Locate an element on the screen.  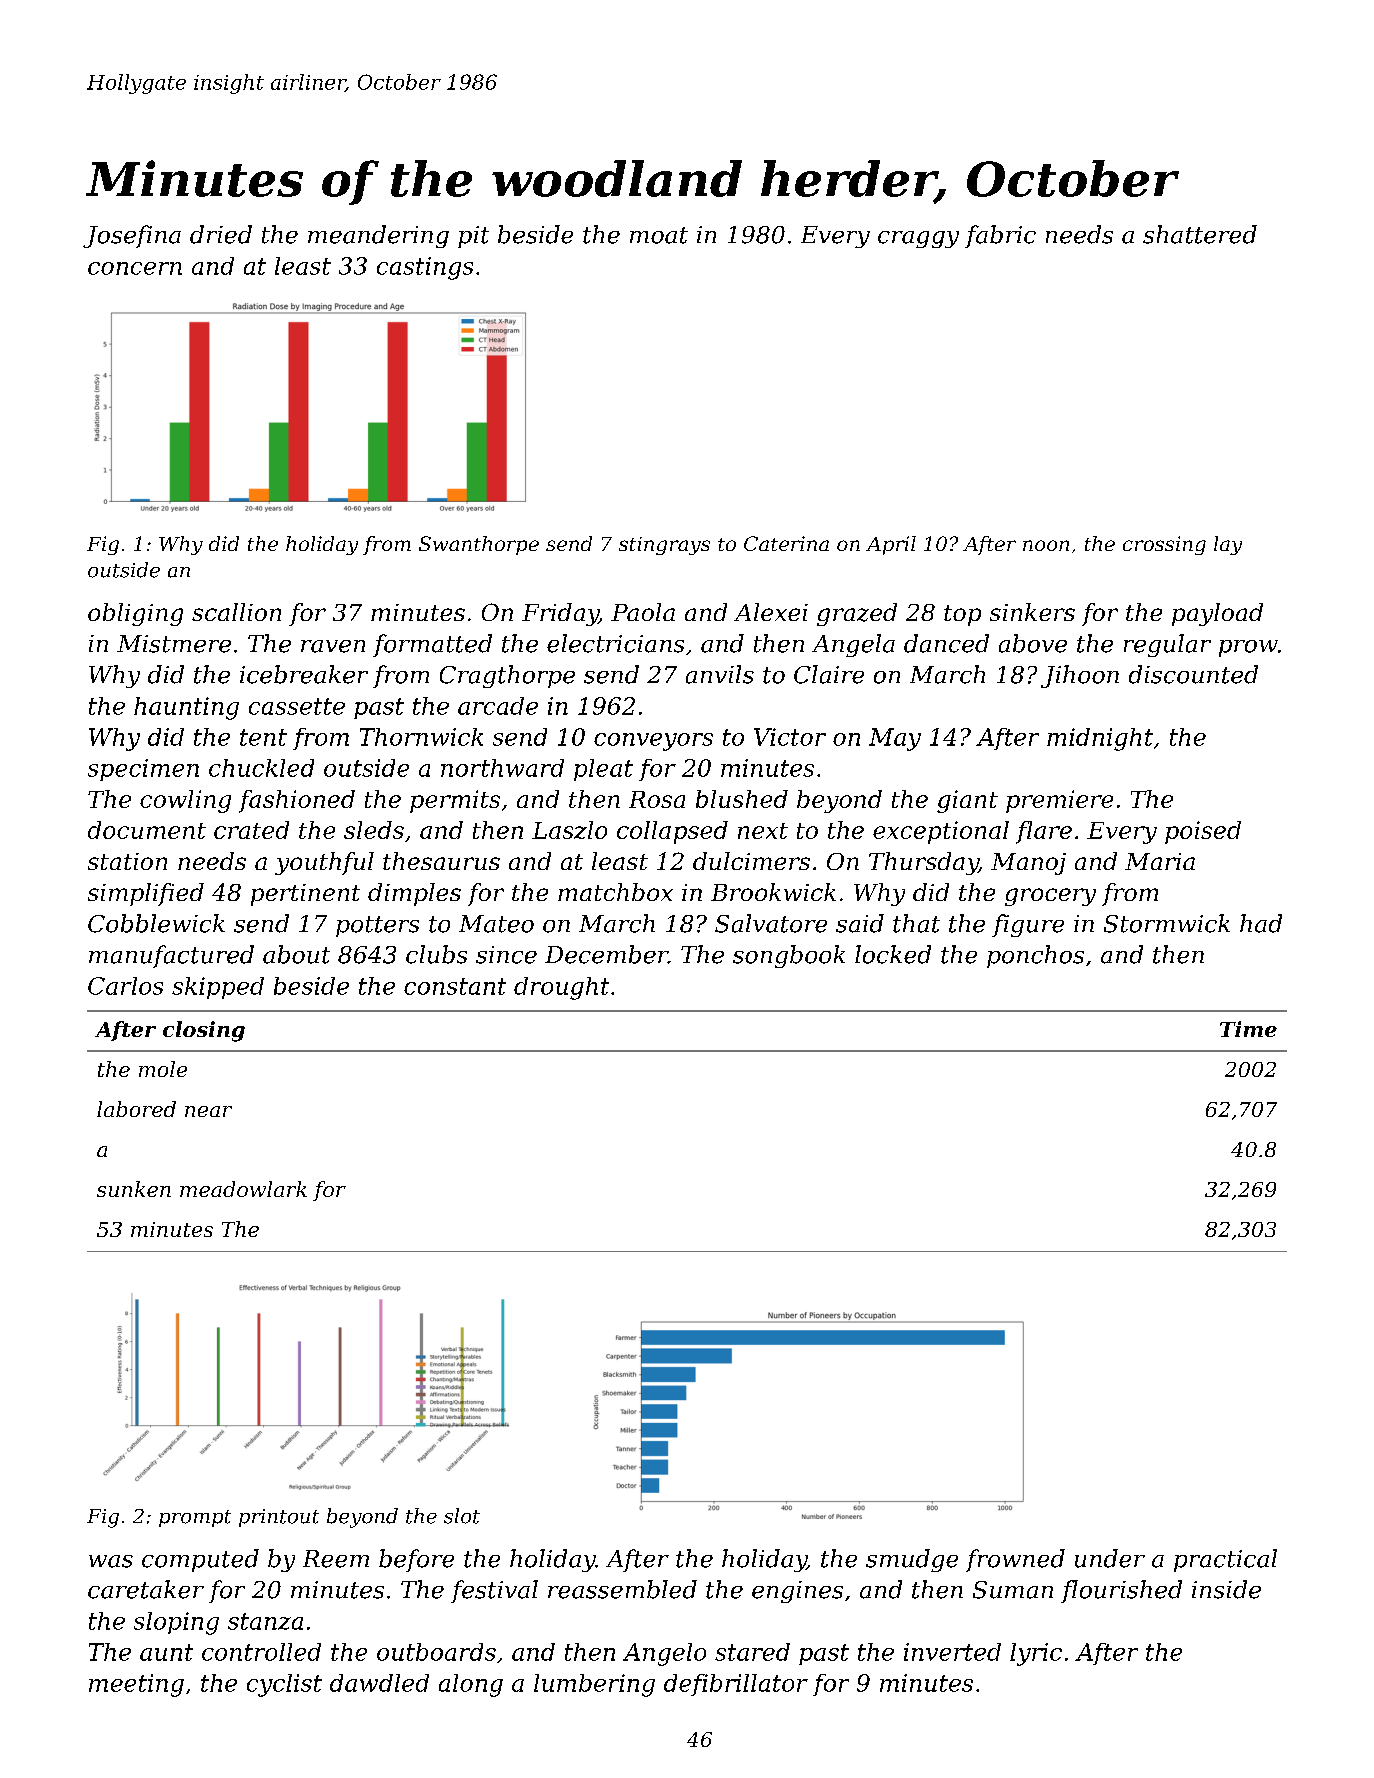
said is located at coordinates (860, 923).
